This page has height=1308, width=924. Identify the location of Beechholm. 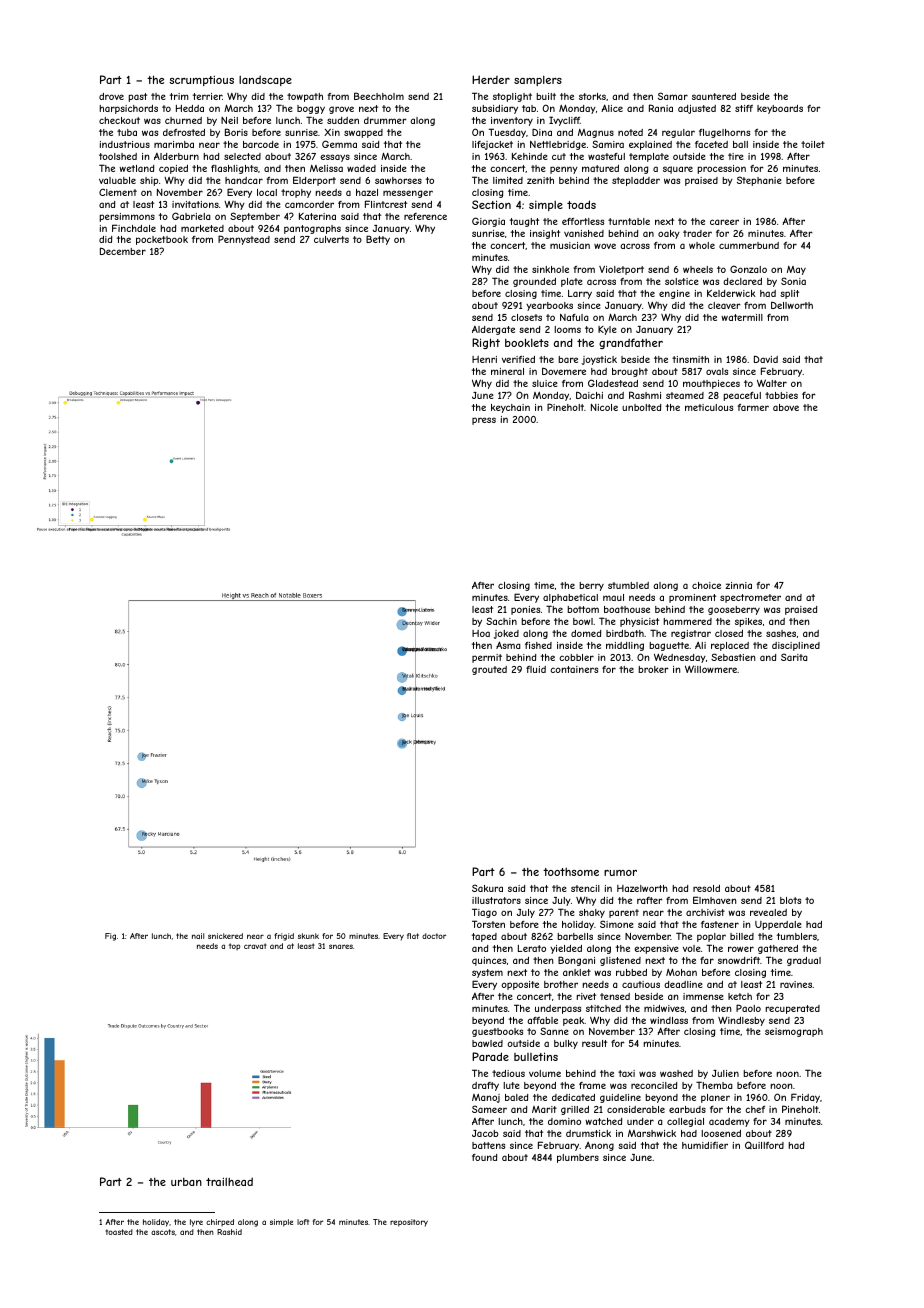
(379, 96).
